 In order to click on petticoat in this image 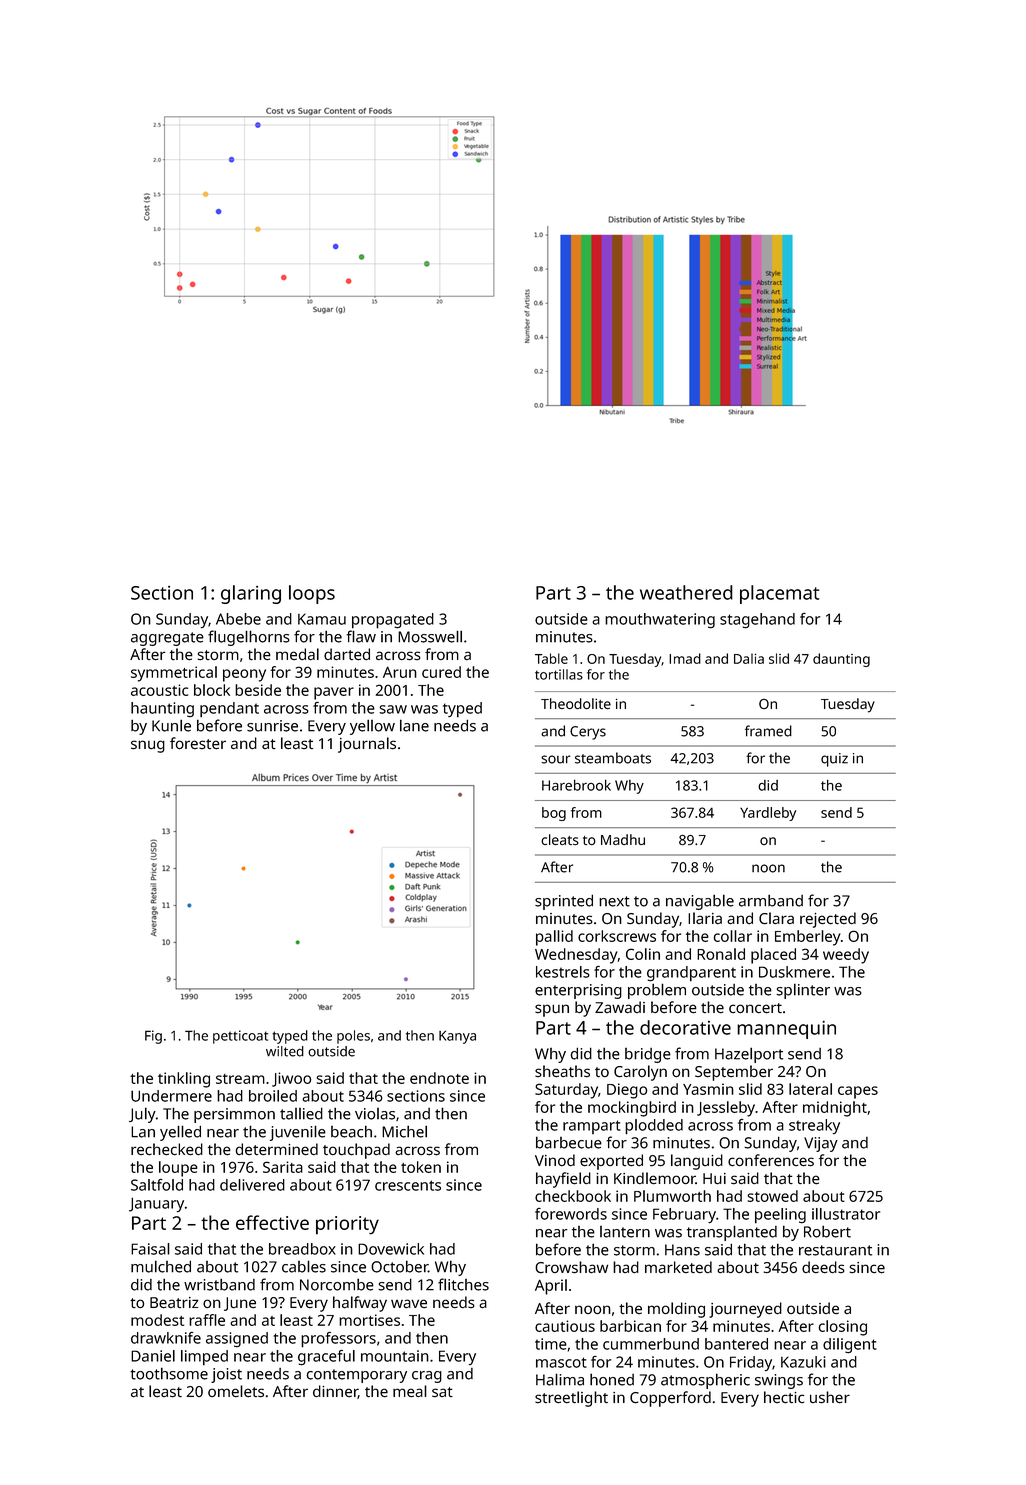, I will do `click(240, 1037)`.
